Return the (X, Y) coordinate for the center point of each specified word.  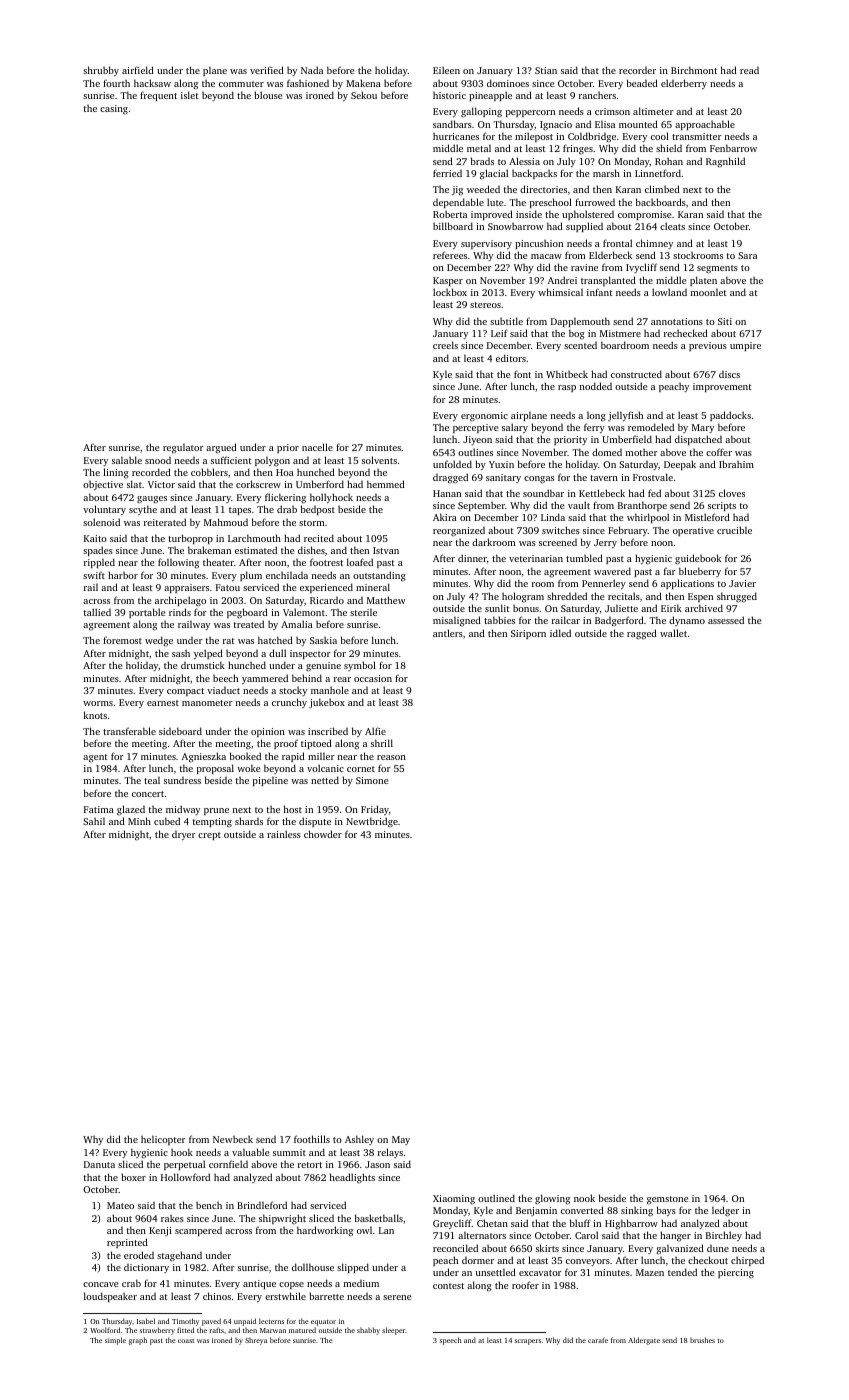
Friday (375, 810)
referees (450, 255)
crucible (734, 530)
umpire (745, 346)
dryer (184, 835)
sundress (182, 780)
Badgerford (619, 621)
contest (448, 1286)
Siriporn (528, 634)
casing (114, 109)
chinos (217, 1296)
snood (158, 460)
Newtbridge (372, 822)
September (481, 506)
